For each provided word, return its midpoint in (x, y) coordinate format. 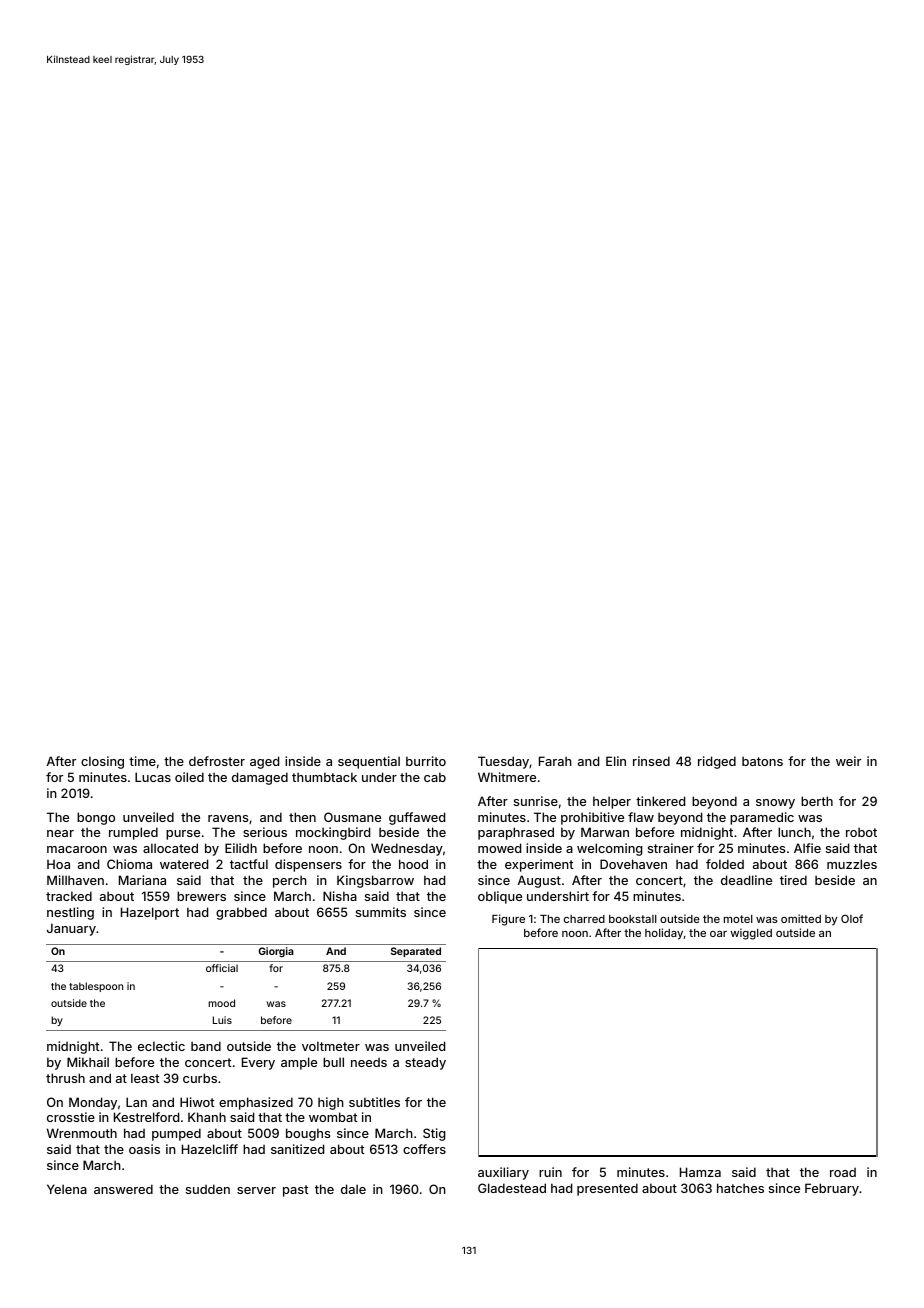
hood (413, 864)
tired (793, 880)
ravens (228, 818)
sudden (208, 1189)
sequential (369, 762)
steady (425, 1063)
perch (290, 881)
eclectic (161, 1046)
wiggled (751, 934)
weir (848, 761)
